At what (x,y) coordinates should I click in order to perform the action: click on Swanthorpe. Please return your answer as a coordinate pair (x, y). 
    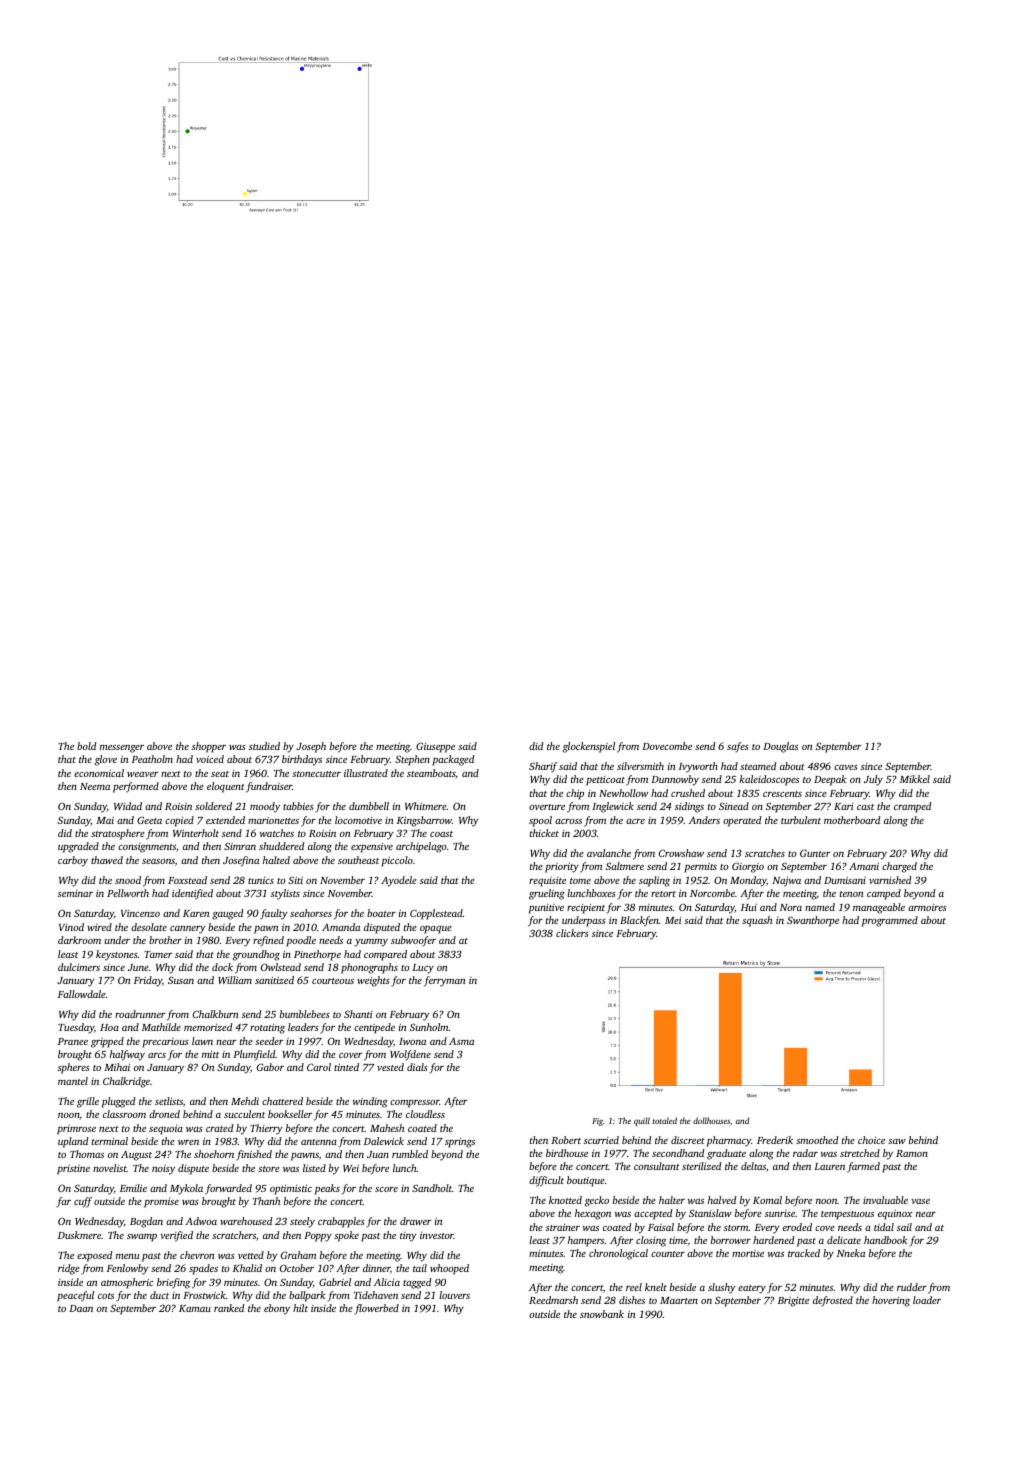
    Looking at the image, I should click on (813, 921).
